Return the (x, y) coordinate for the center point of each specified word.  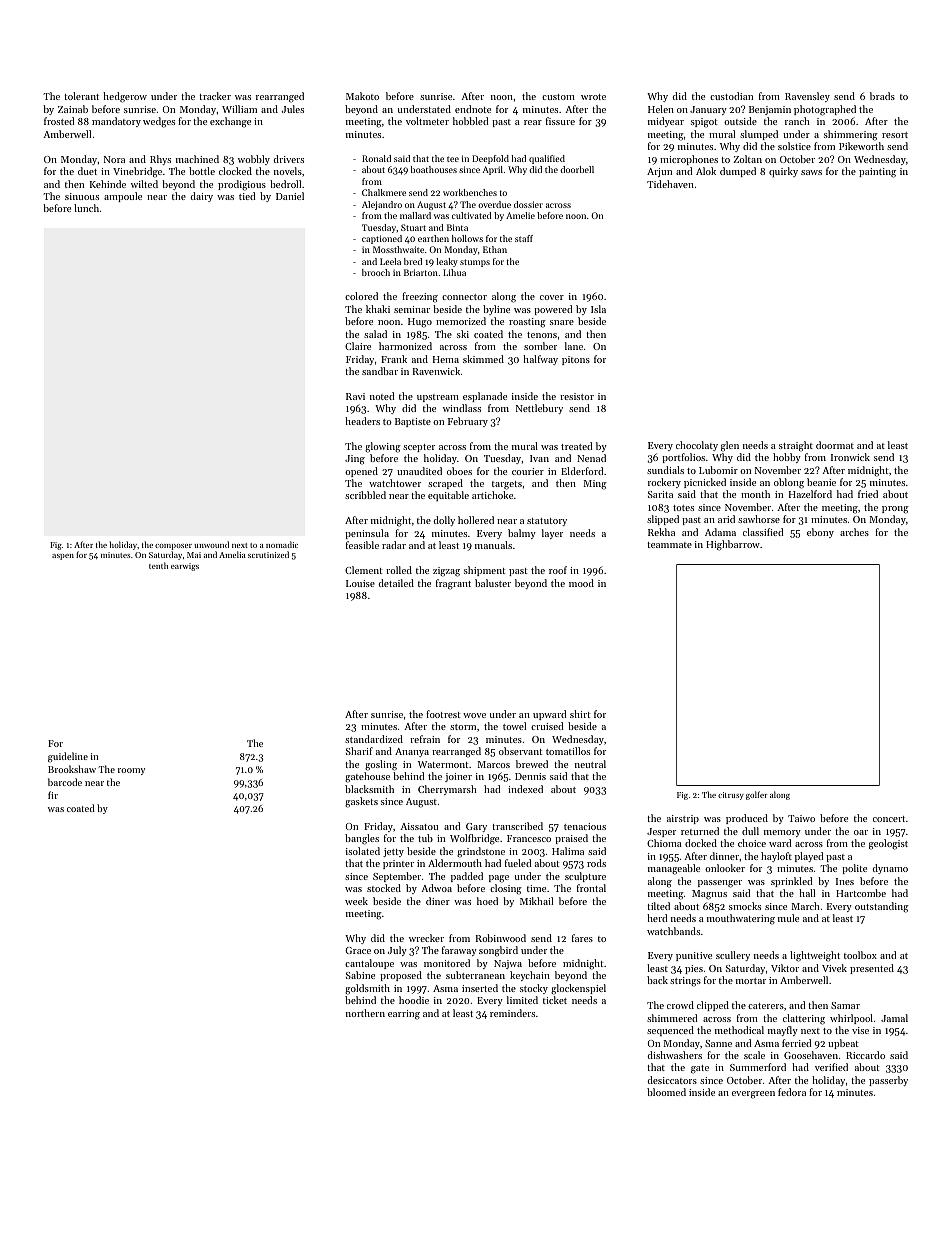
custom (558, 97)
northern (365, 1013)
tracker (215, 96)
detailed (396, 583)
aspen (63, 557)
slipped (663, 520)
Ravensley (807, 97)
